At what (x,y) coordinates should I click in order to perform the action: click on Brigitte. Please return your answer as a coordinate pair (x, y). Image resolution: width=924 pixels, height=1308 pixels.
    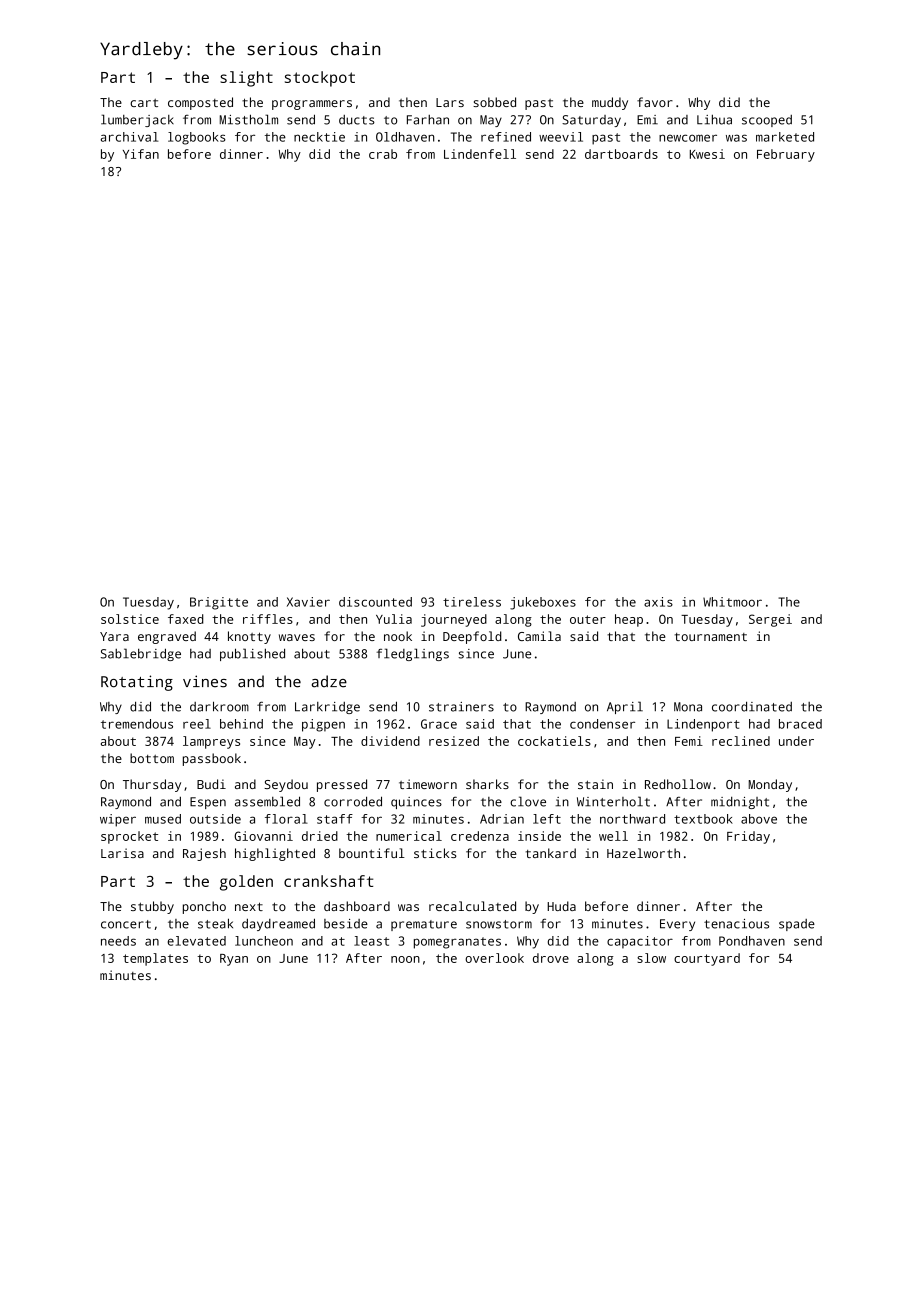
    Looking at the image, I should click on (219, 603).
